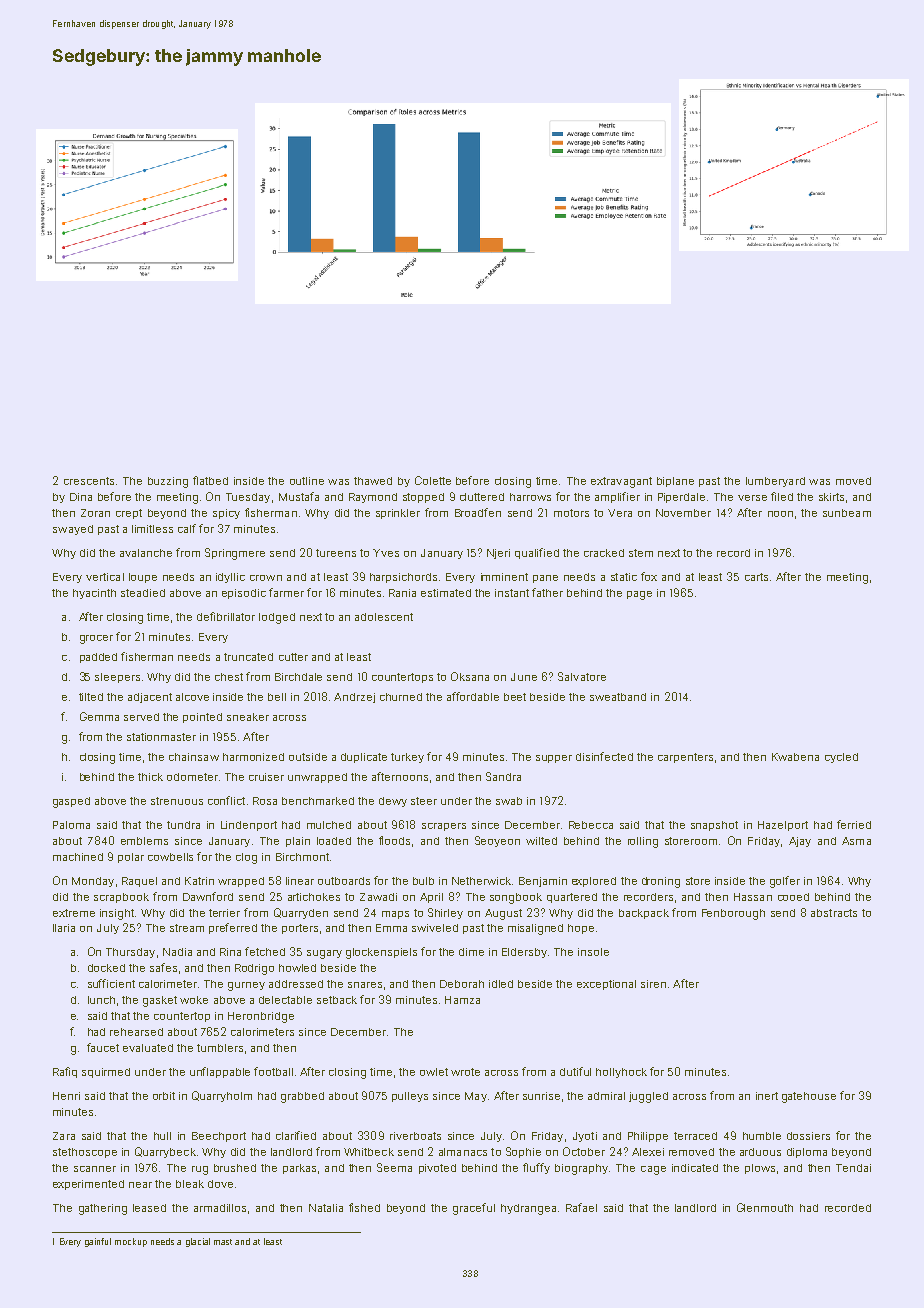 This screenshot has height=1308, width=924. I want to click on unflappable, so click(220, 1072).
